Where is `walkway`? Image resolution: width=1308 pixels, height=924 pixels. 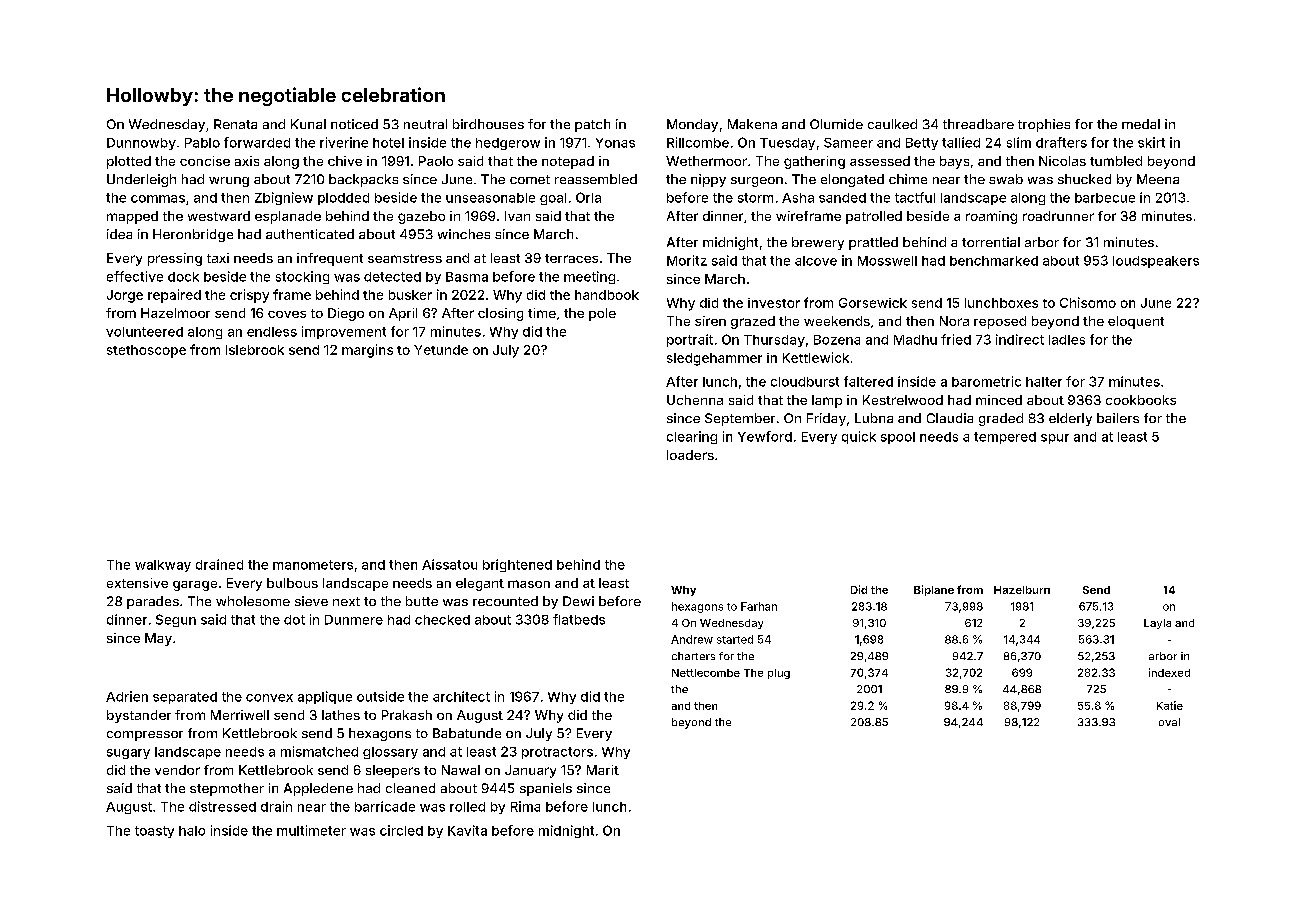
walkway is located at coordinates (163, 566).
